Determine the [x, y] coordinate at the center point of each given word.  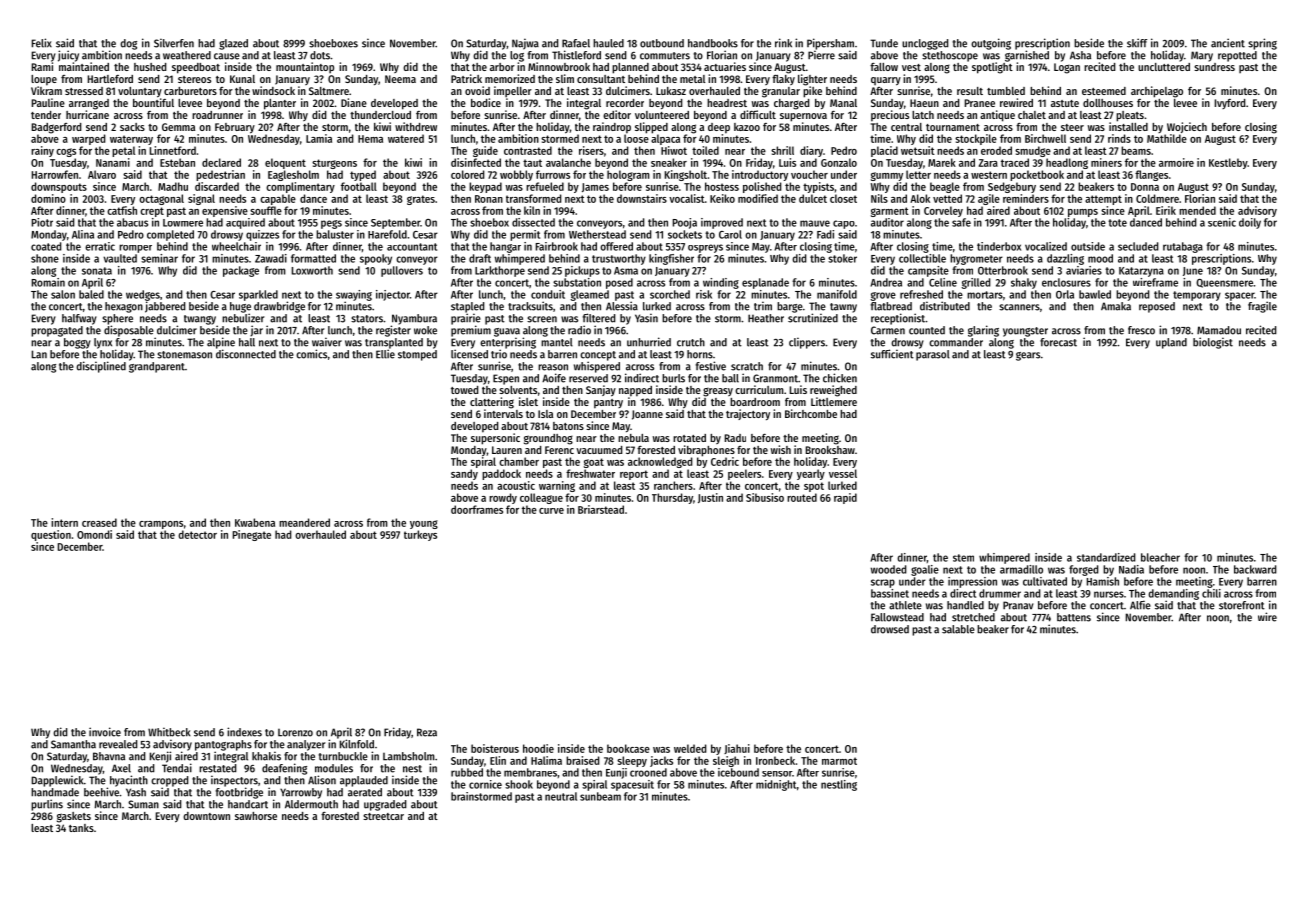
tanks [81, 828]
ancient [1228, 43]
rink [783, 43]
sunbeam [600, 796]
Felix [42, 43]
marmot [839, 761]
